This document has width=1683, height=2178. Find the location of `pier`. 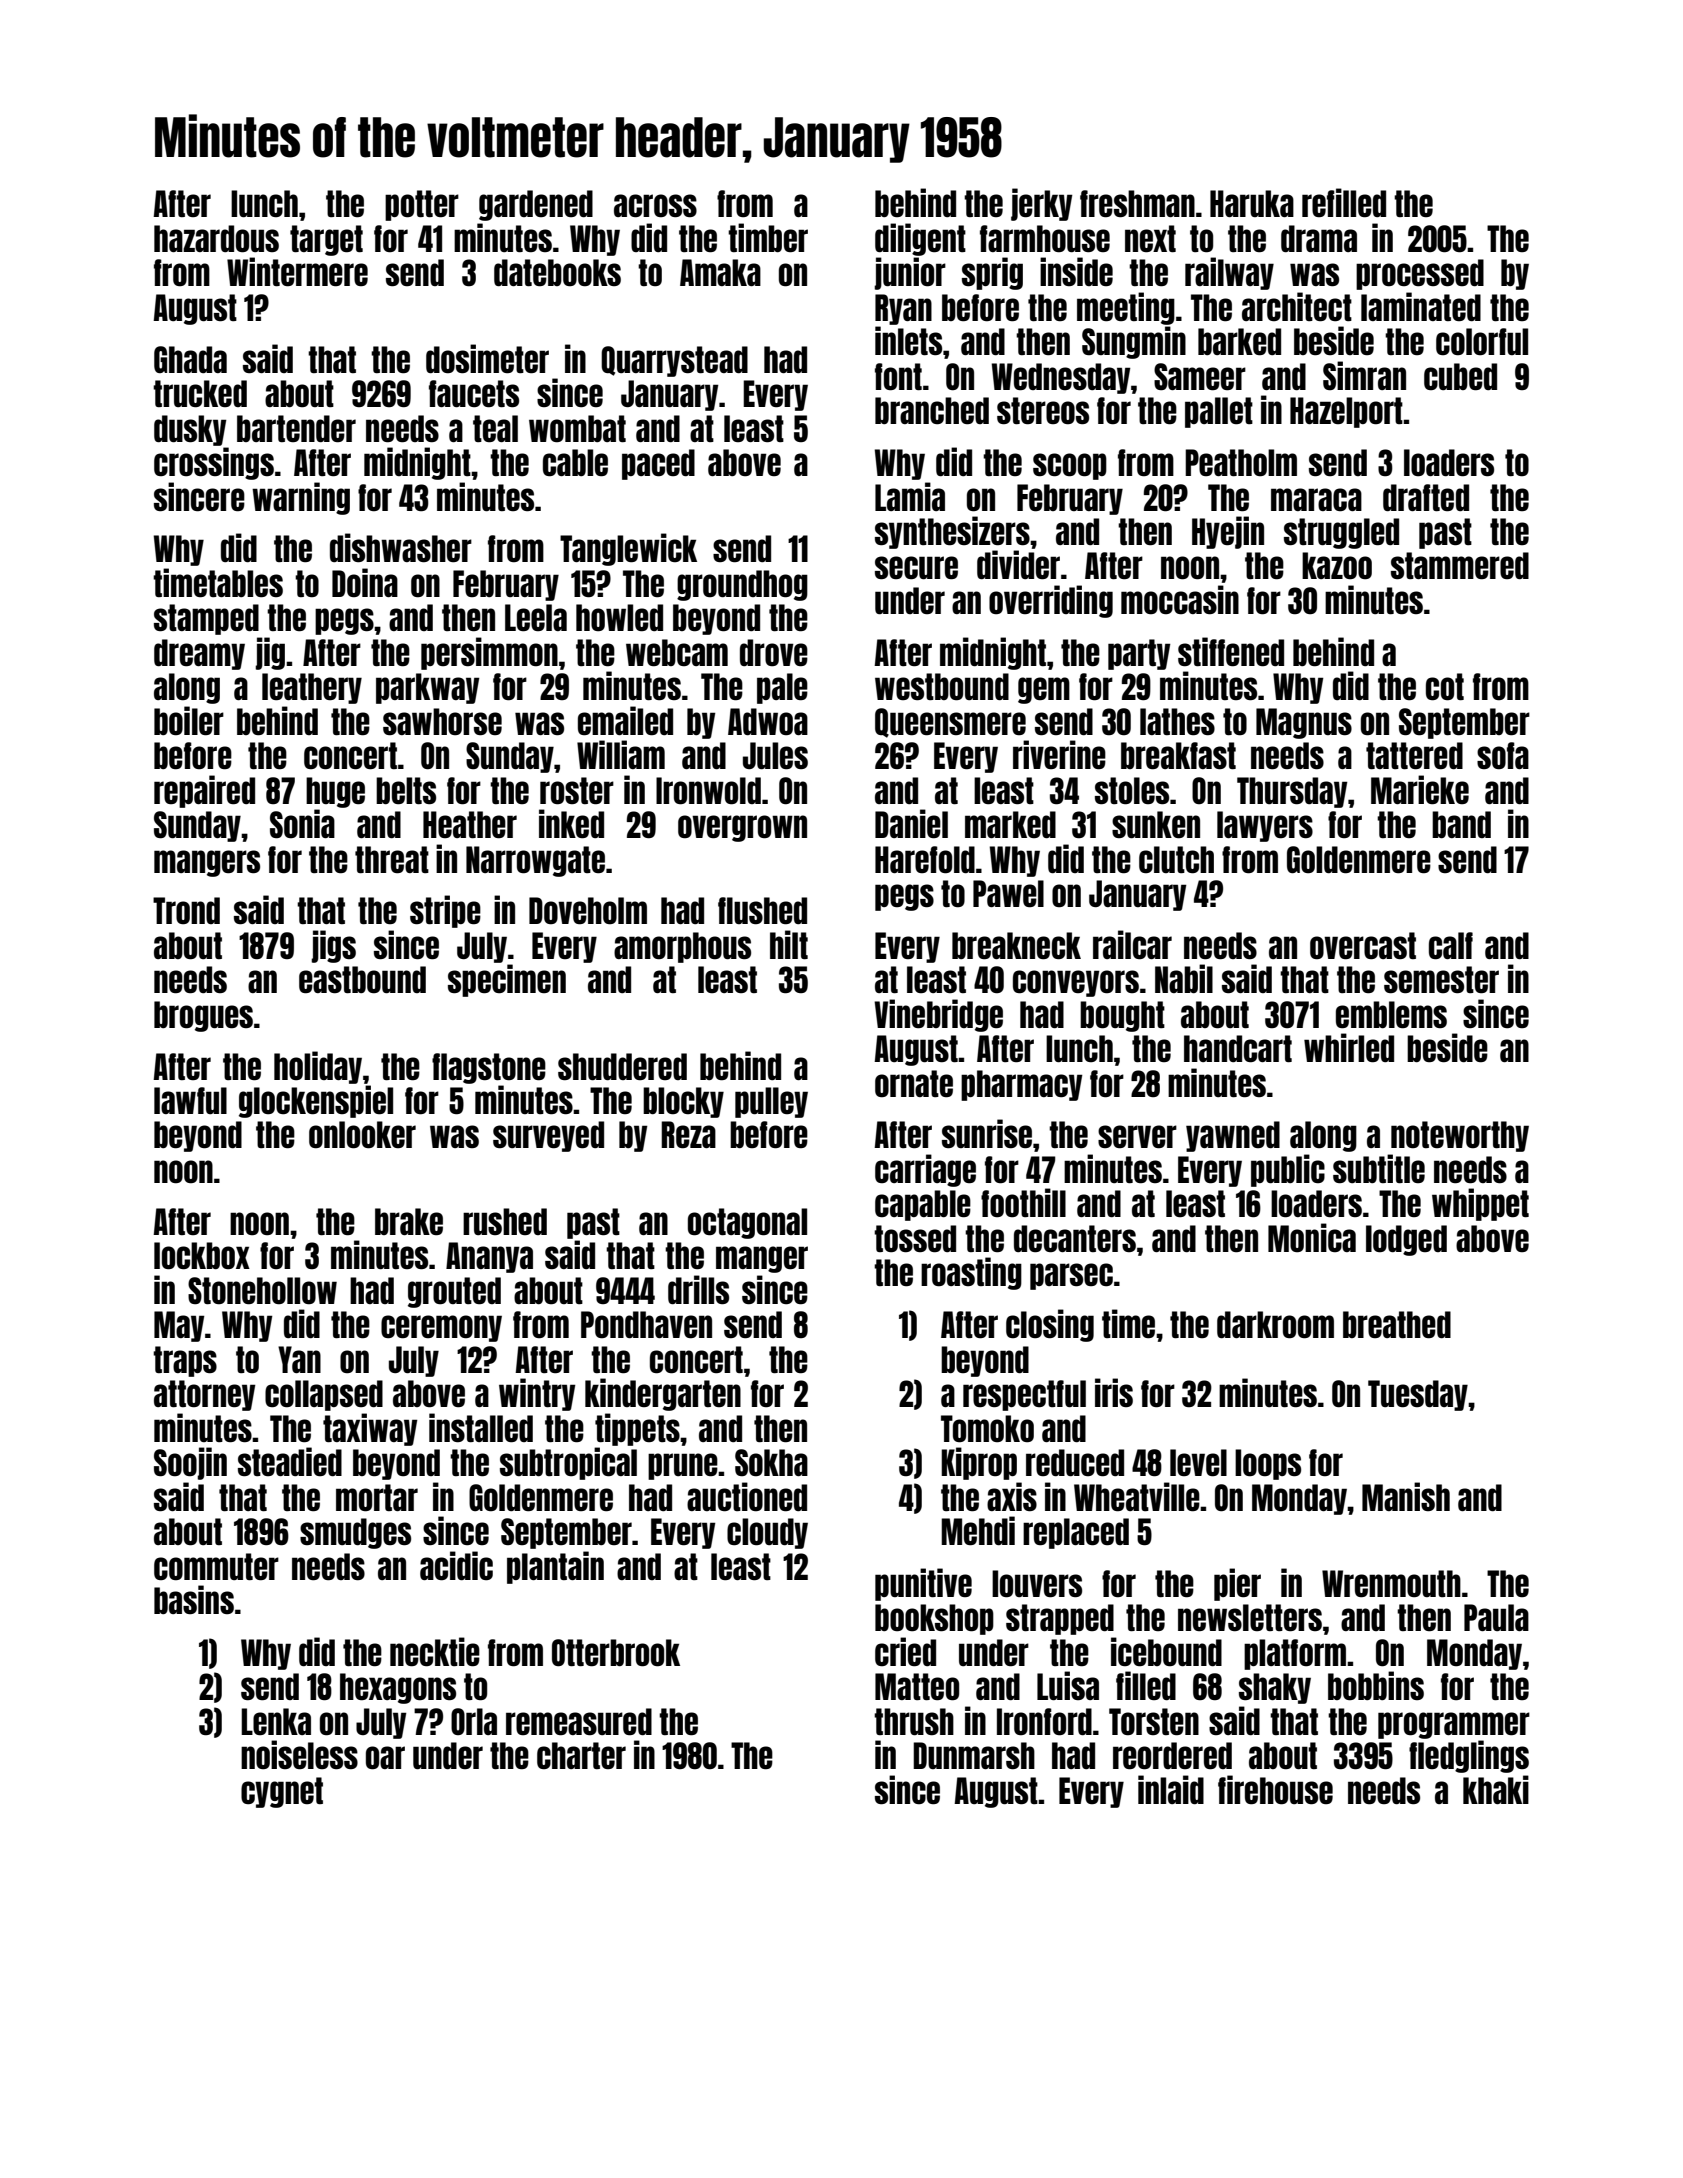

pier is located at coordinates (1237, 1584).
